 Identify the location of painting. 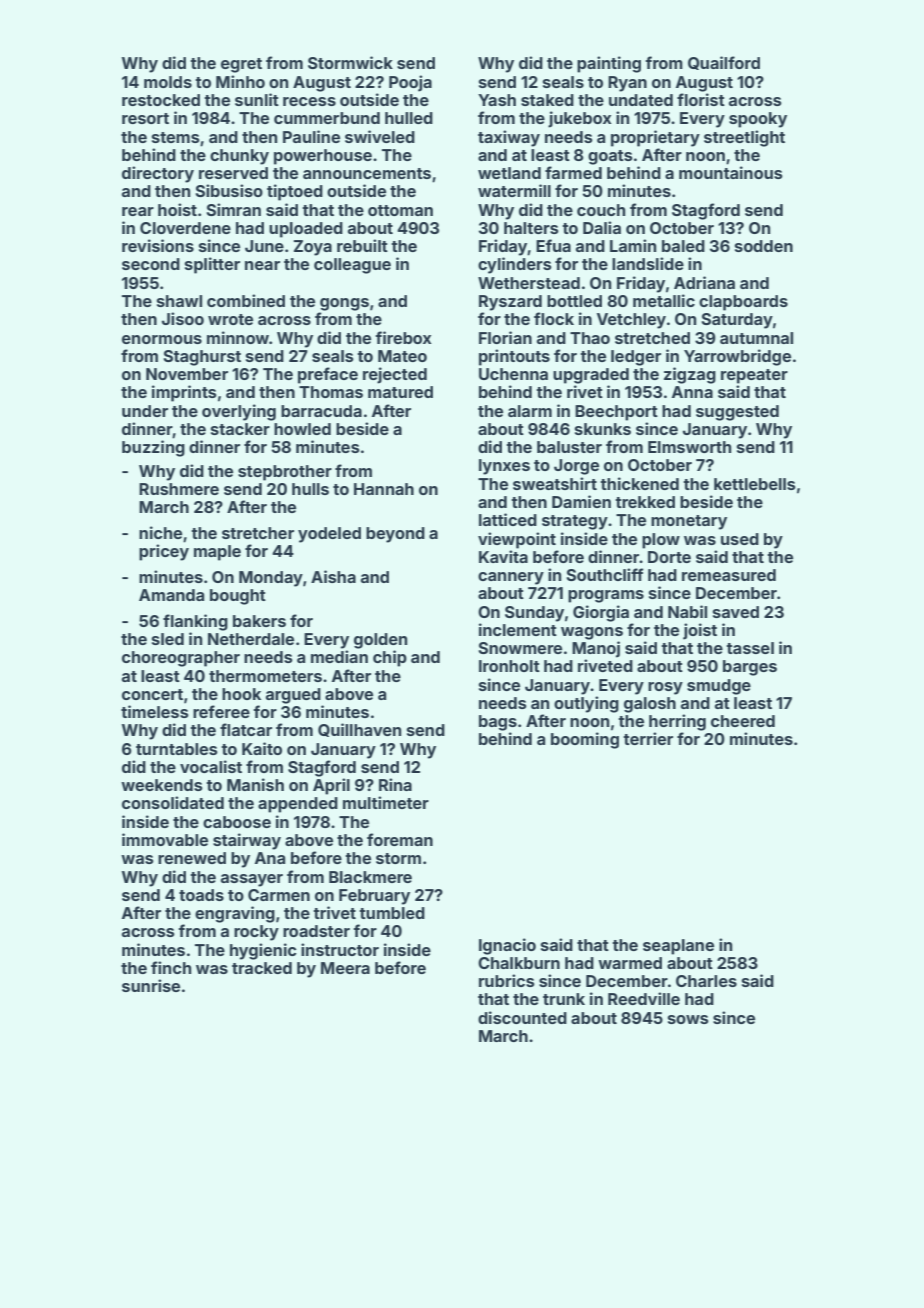
(609, 64).
